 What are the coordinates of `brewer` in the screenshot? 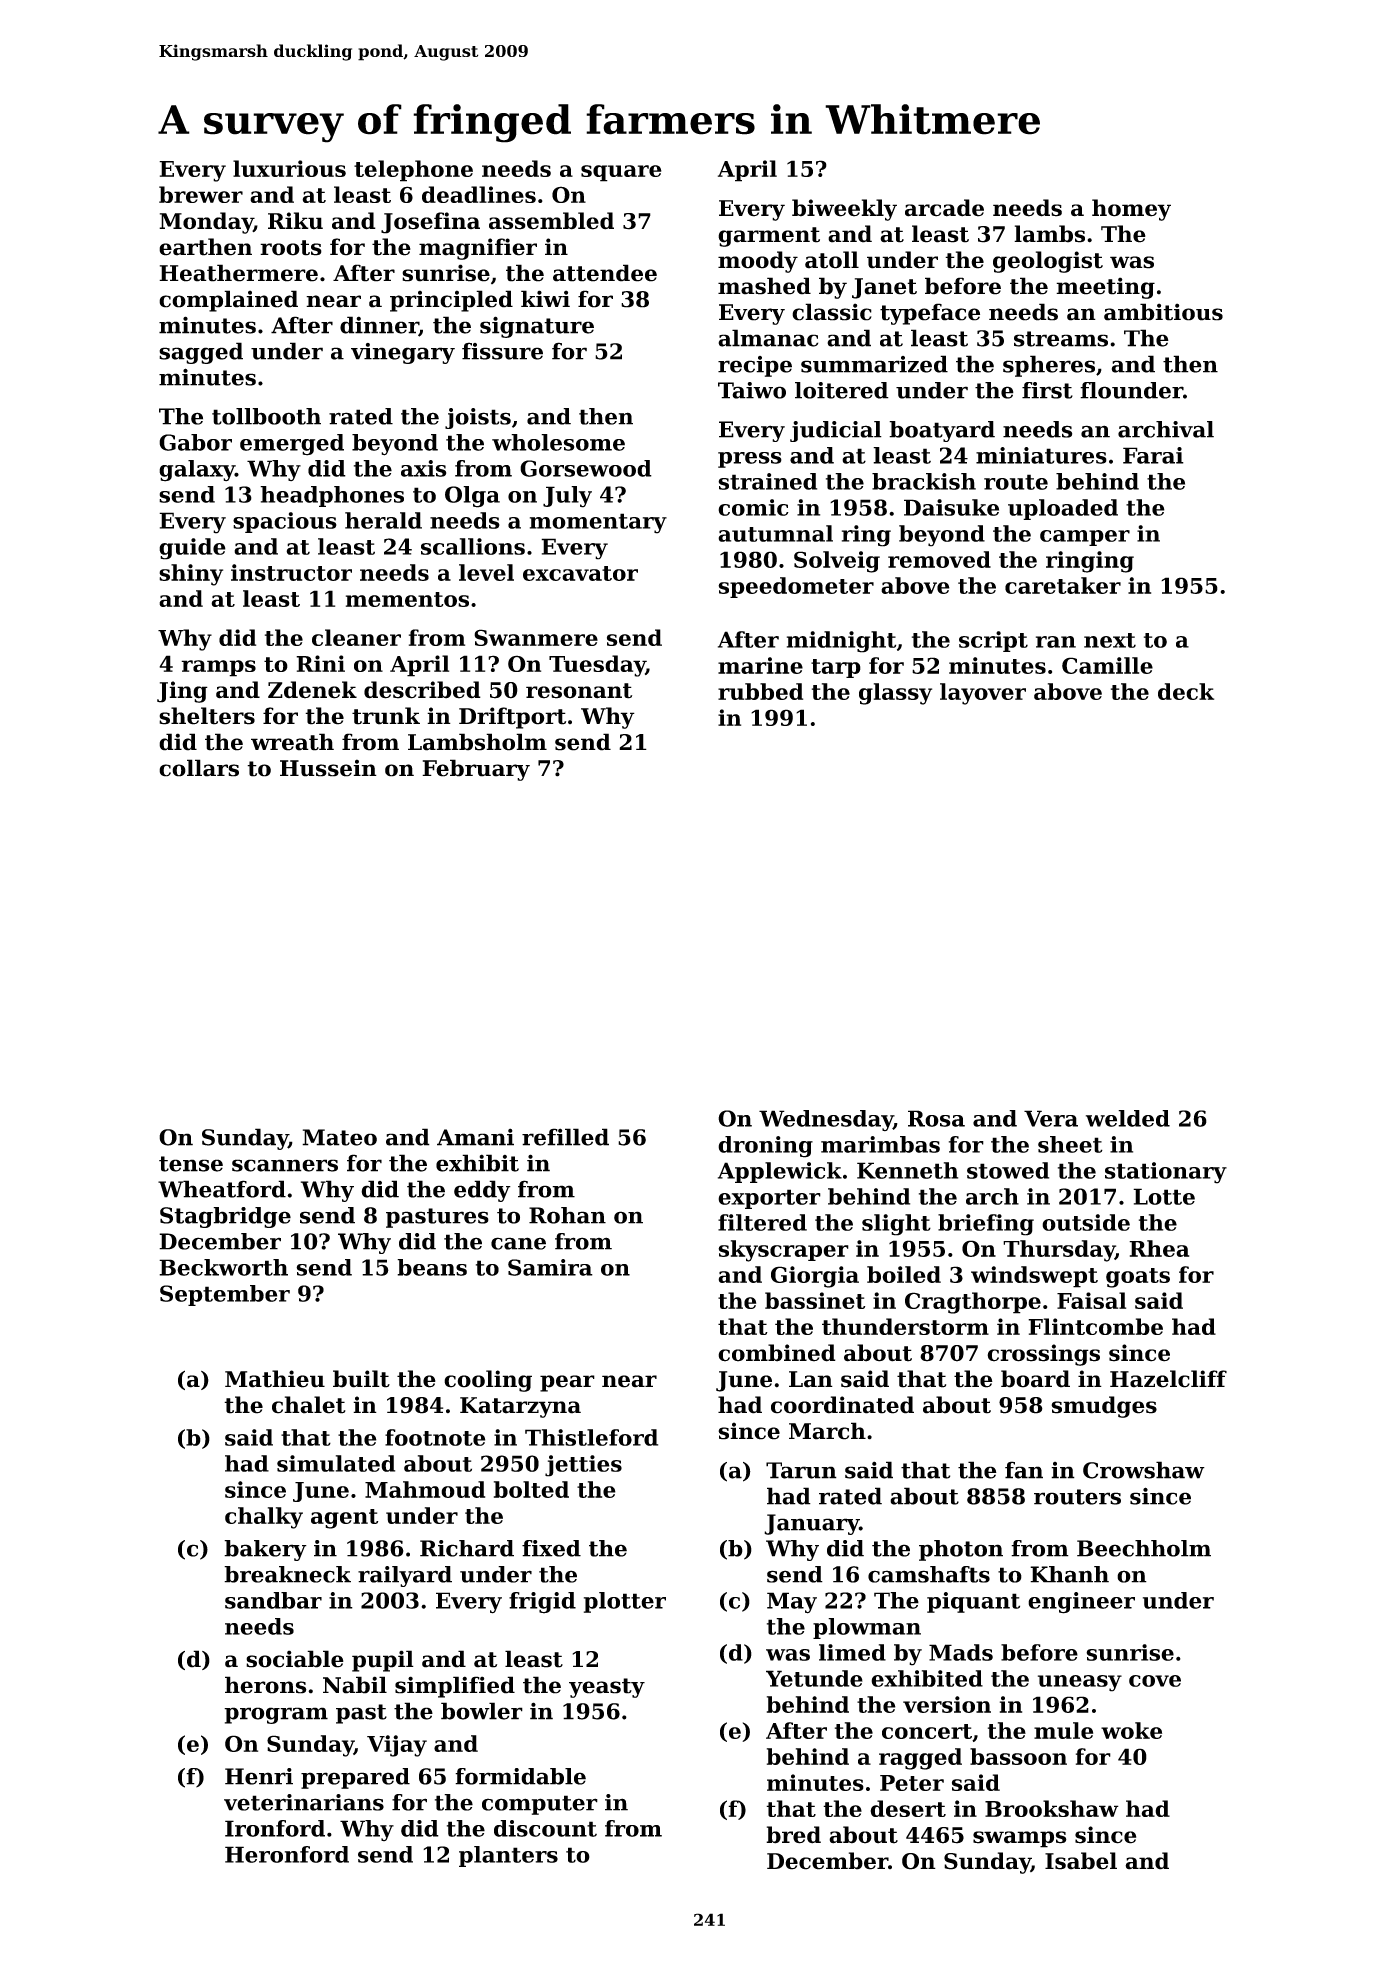 It's located at (201, 194).
